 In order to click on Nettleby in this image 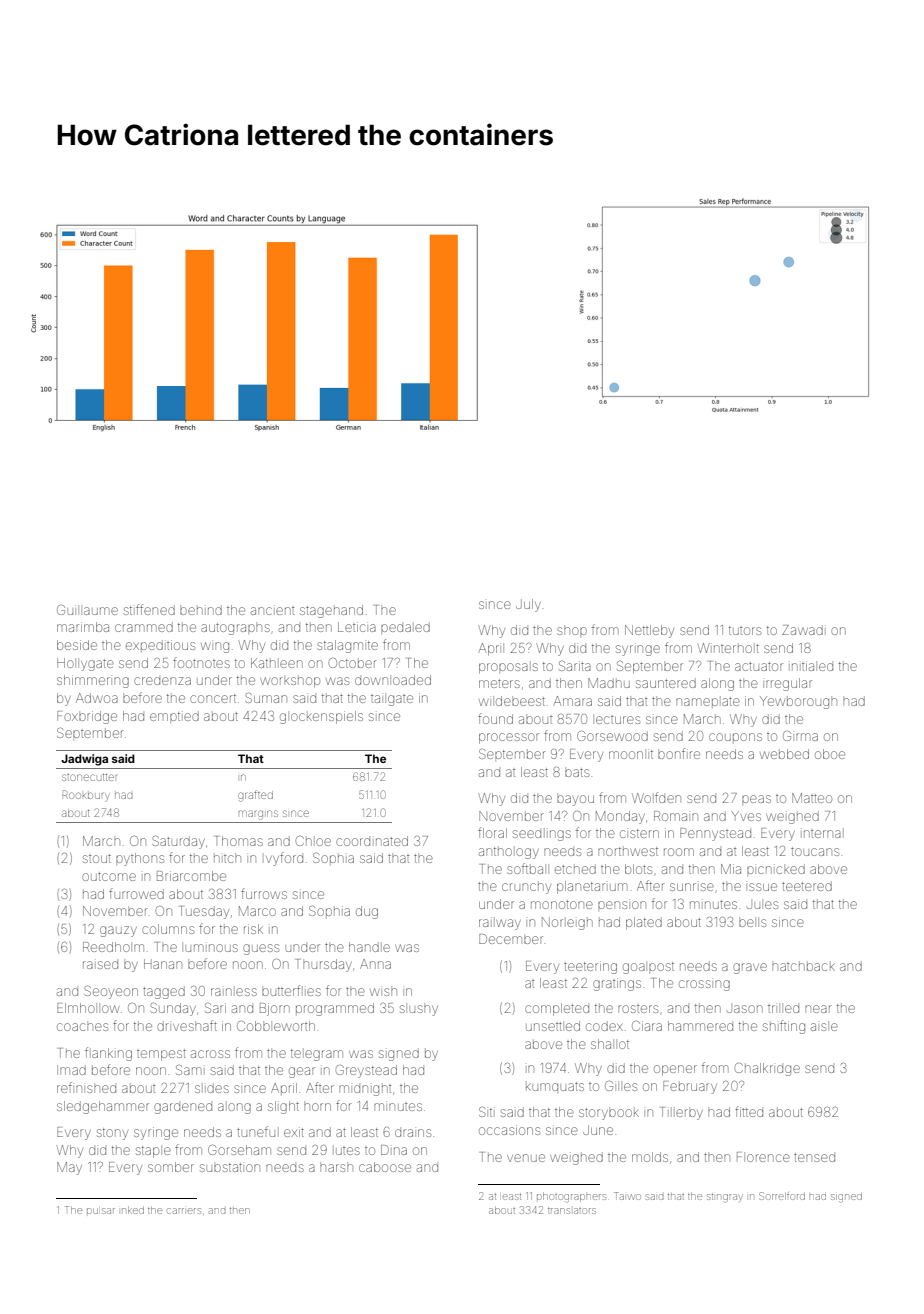, I will do `click(649, 631)`.
